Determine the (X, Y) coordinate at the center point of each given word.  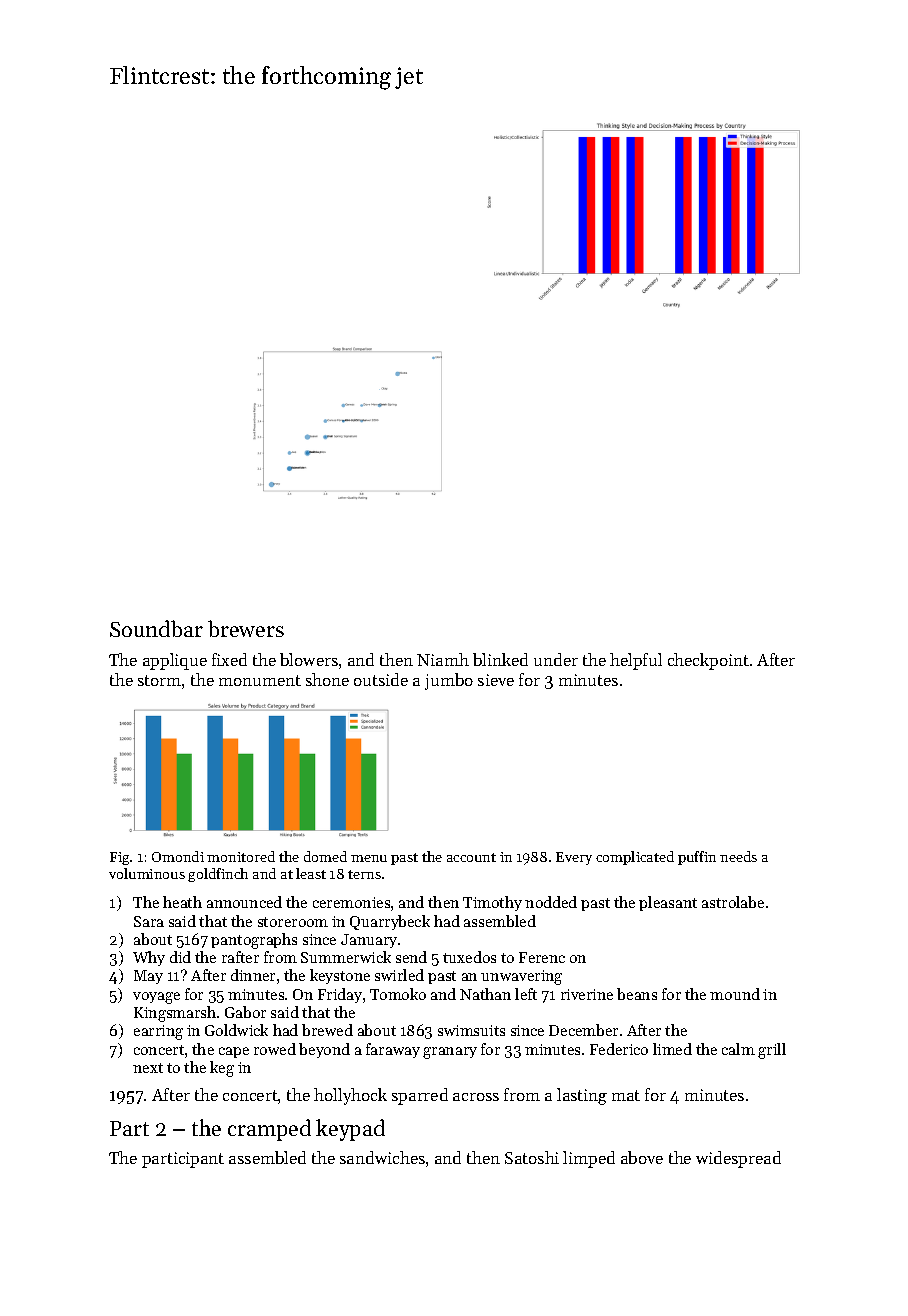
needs (738, 856)
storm (159, 680)
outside (381, 679)
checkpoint (708, 661)
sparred (420, 1096)
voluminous (147, 873)
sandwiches (382, 1157)
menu (369, 858)
